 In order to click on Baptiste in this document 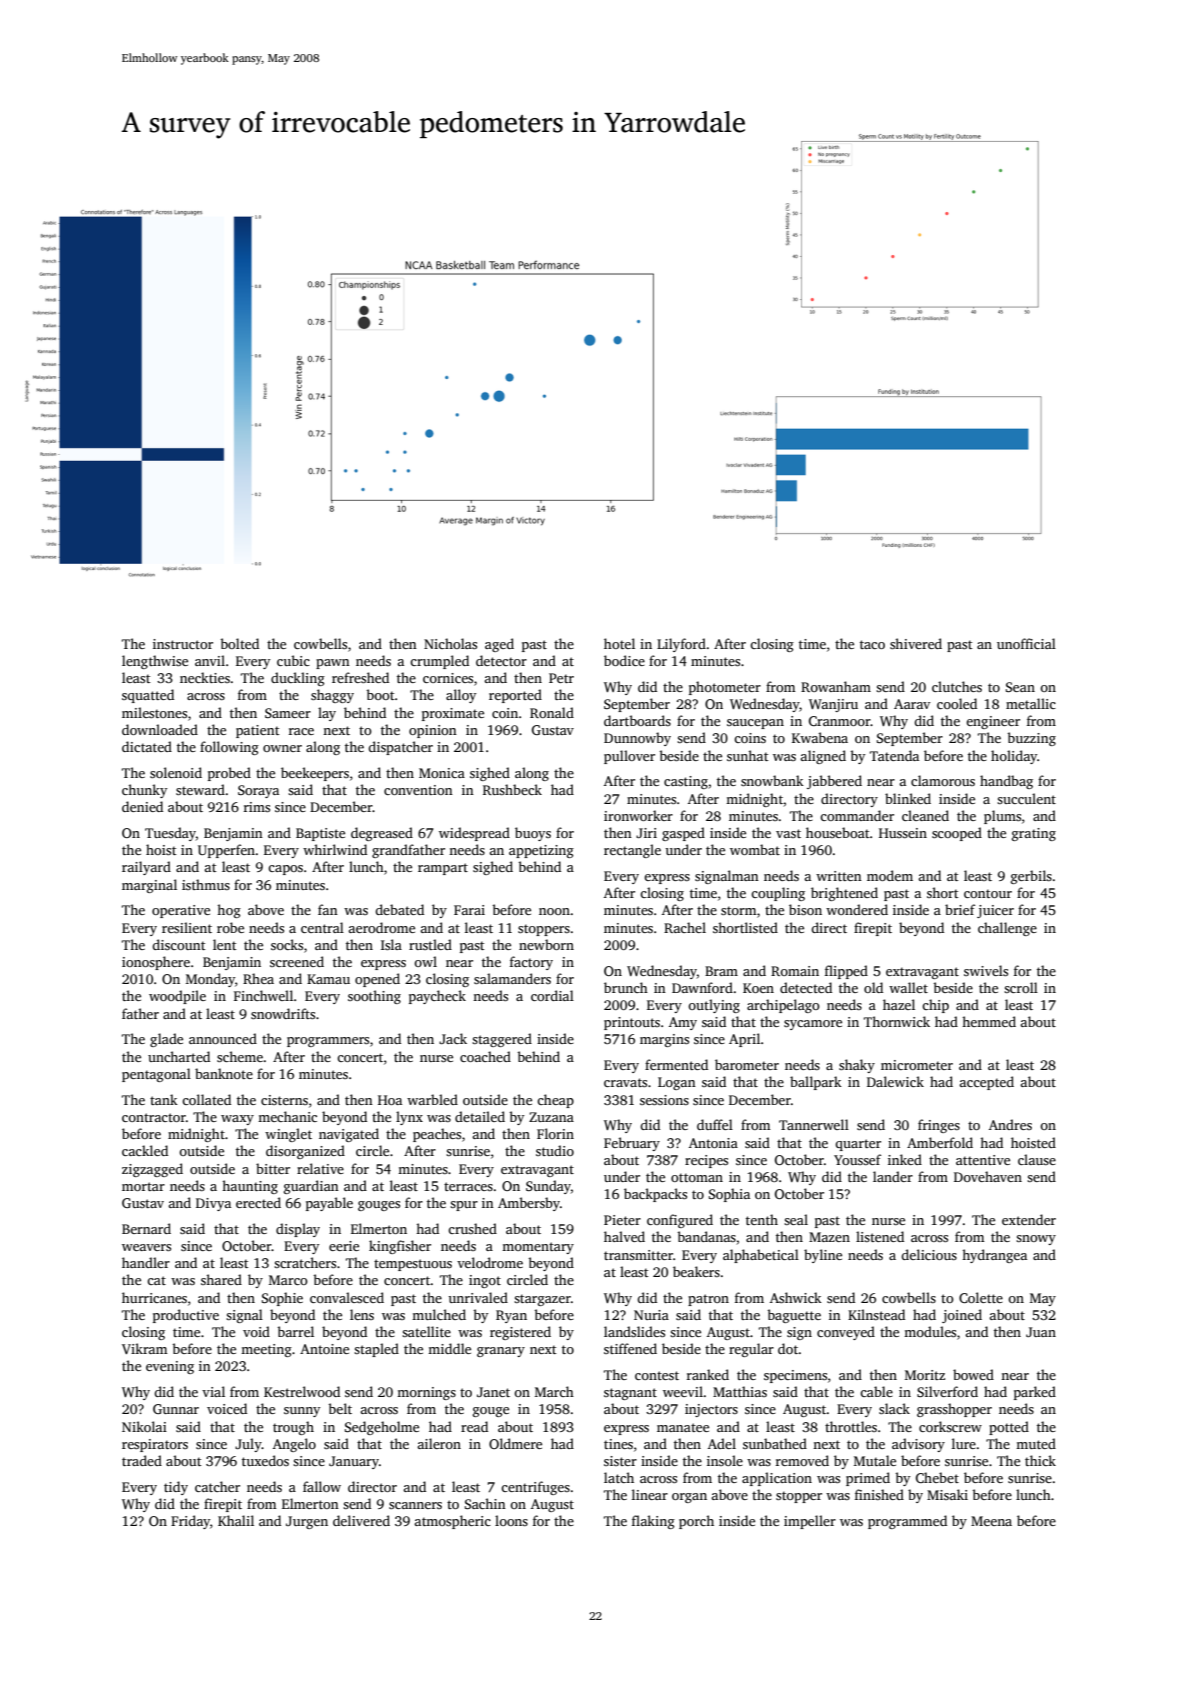, I will do `click(320, 834)`.
